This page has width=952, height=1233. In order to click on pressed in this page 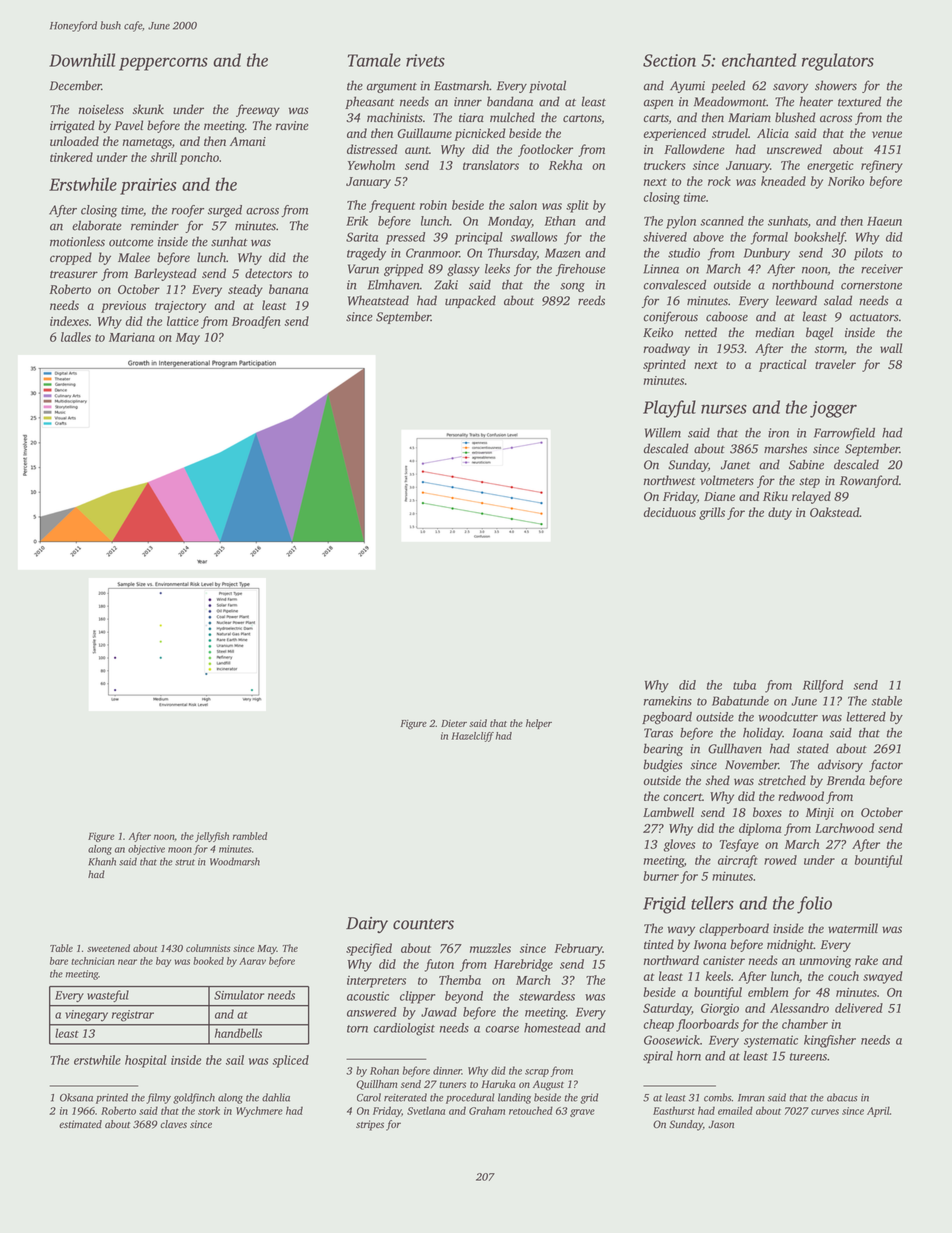, I will do `click(405, 238)`.
